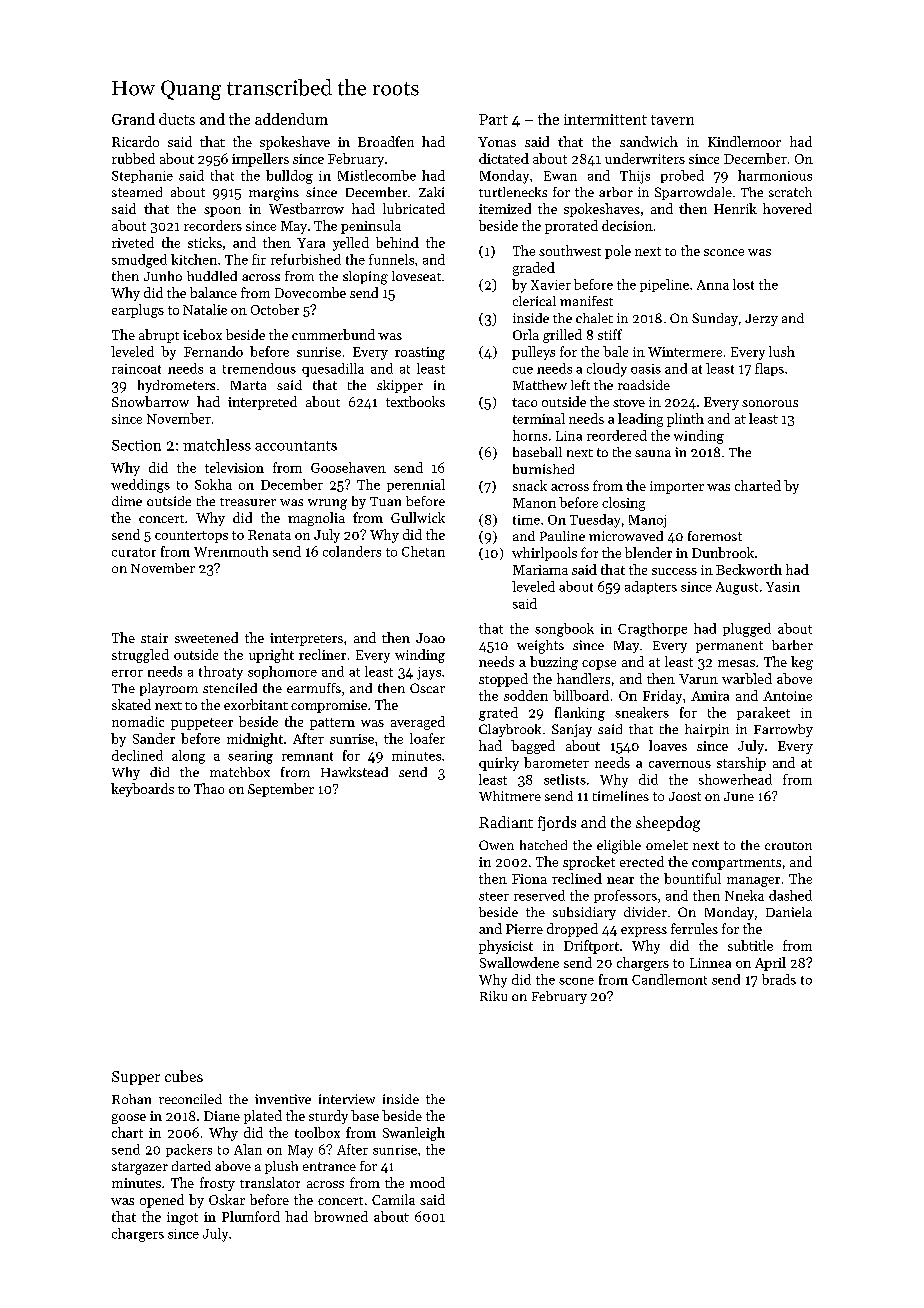 The height and width of the screenshot is (1308, 924). What do you see at coordinates (775, 175) in the screenshot?
I see `harmonious` at bounding box center [775, 175].
